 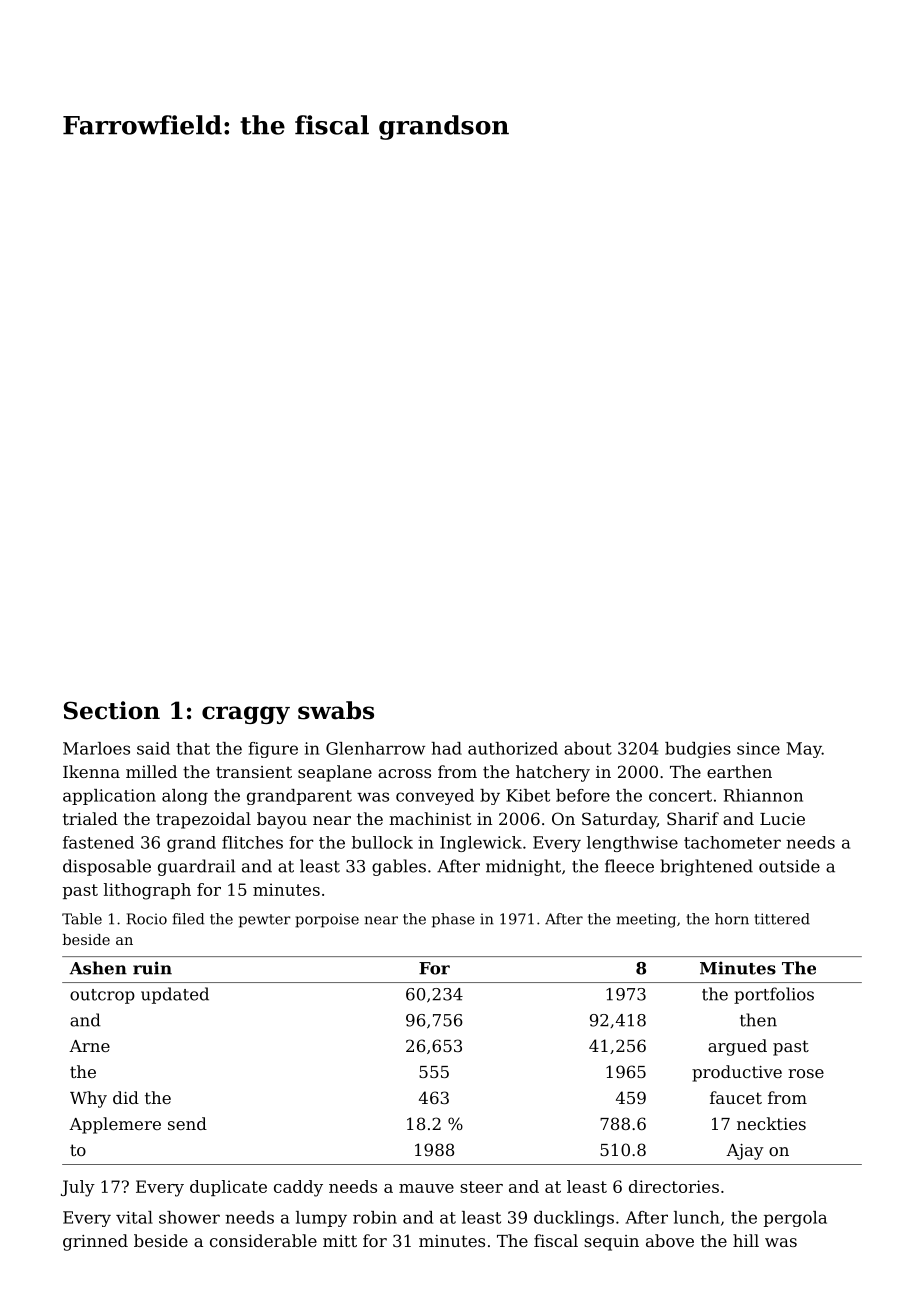 I want to click on fastened, so click(x=98, y=842).
